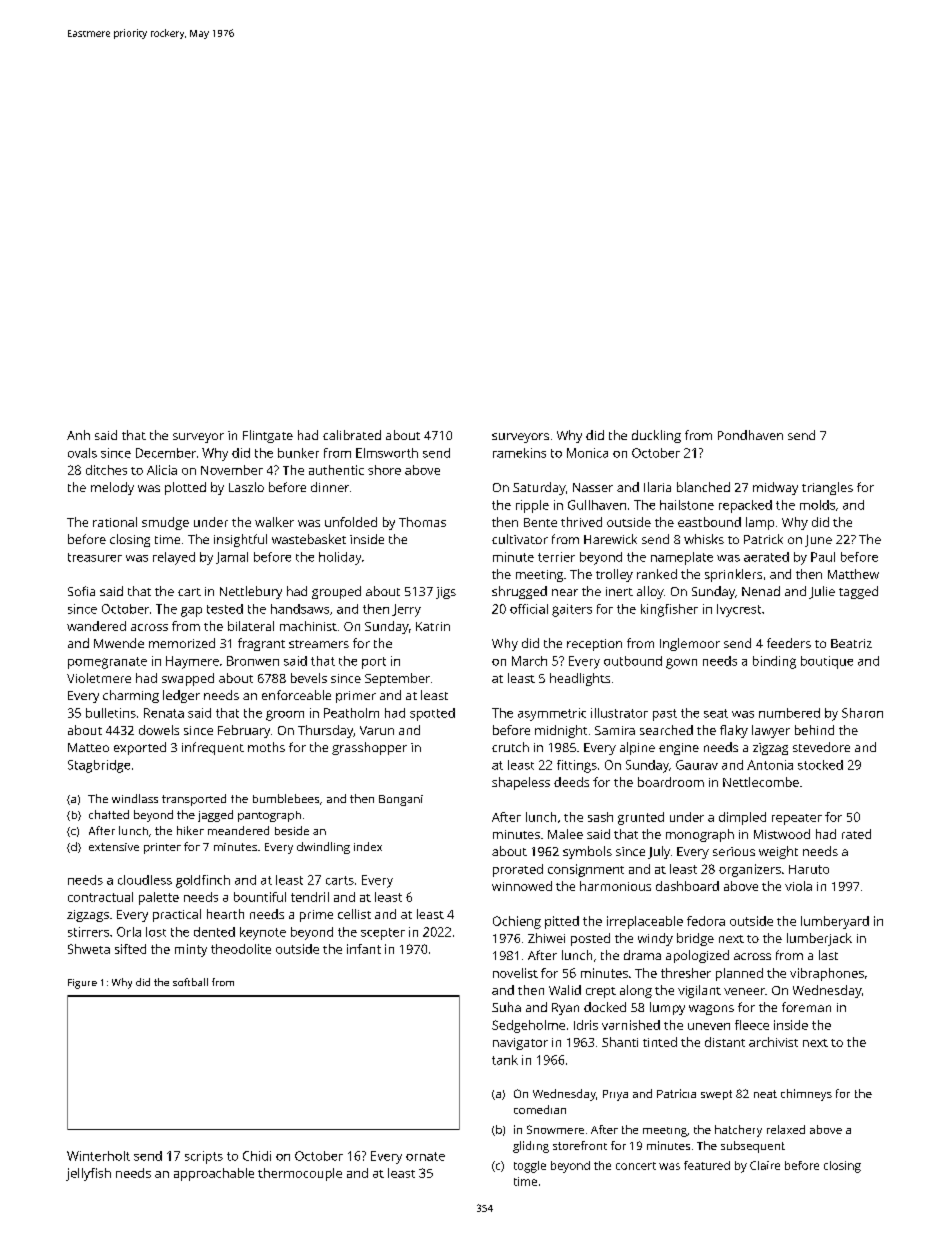  I want to click on sifted, so click(130, 949).
